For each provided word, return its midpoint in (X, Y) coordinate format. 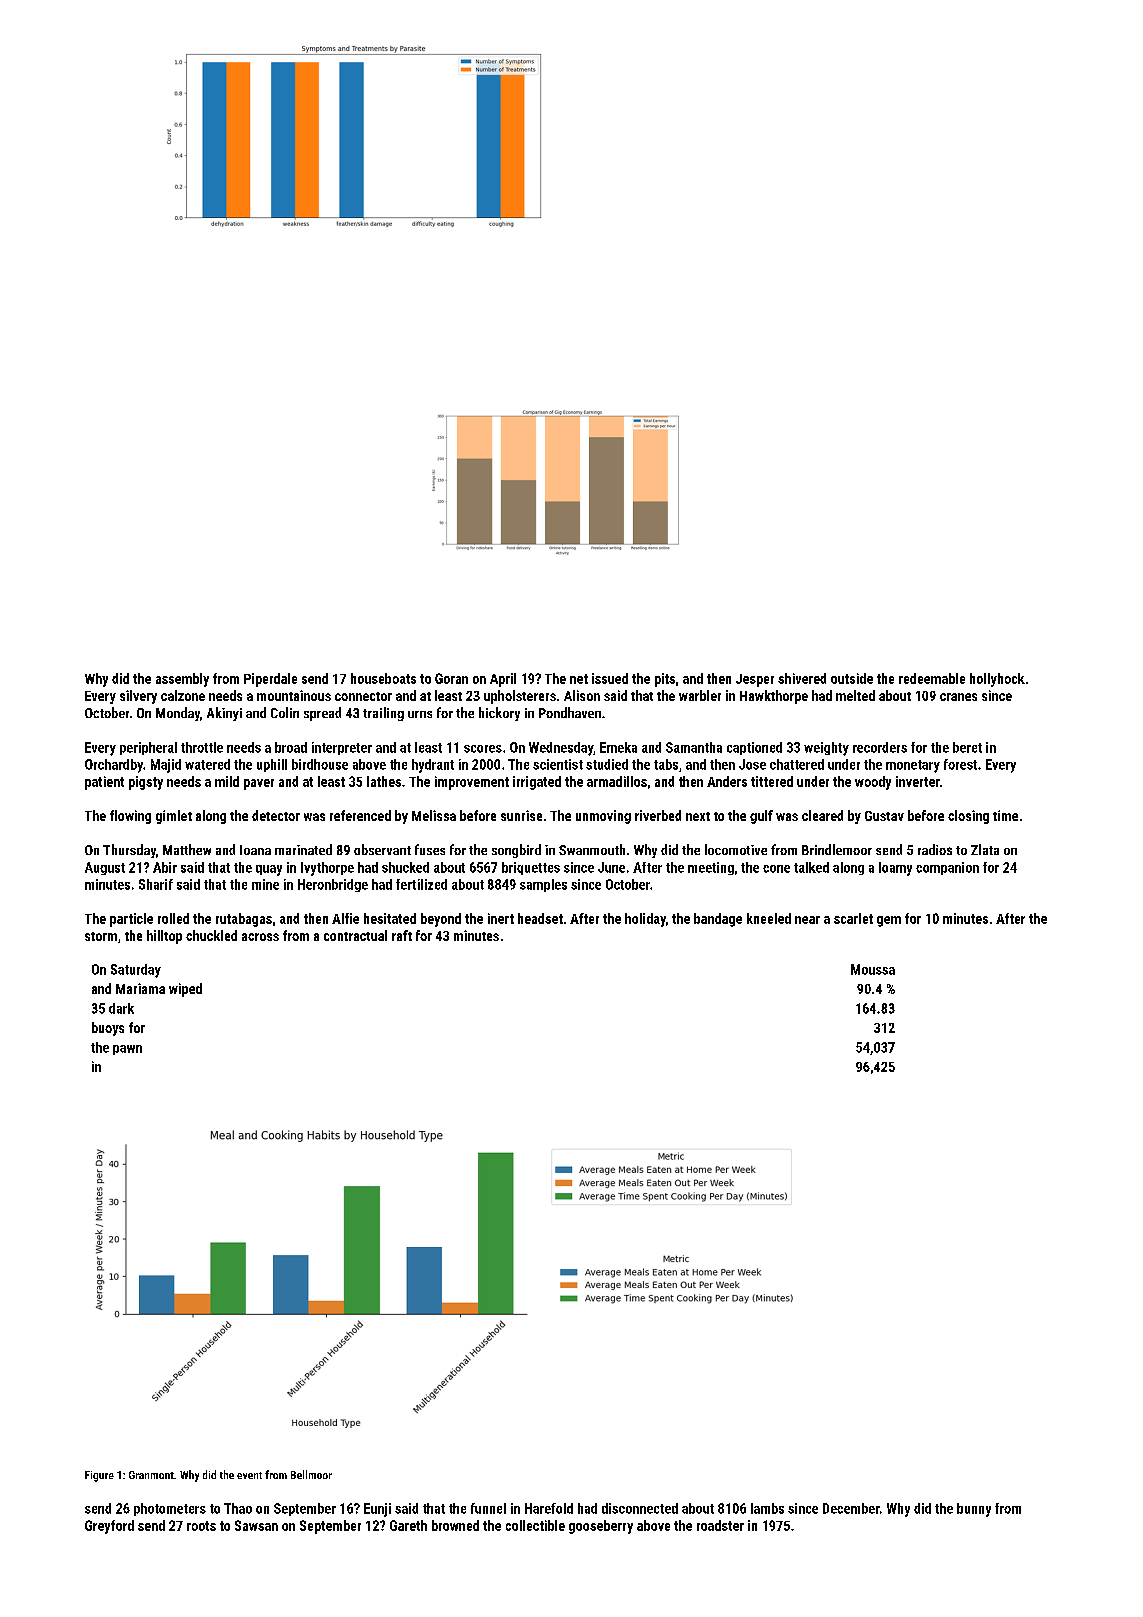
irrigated (537, 783)
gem (889, 921)
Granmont (151, 1475)
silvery (138, 697)
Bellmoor (311, 1474)
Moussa (873, 969)
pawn (127, 1050)
